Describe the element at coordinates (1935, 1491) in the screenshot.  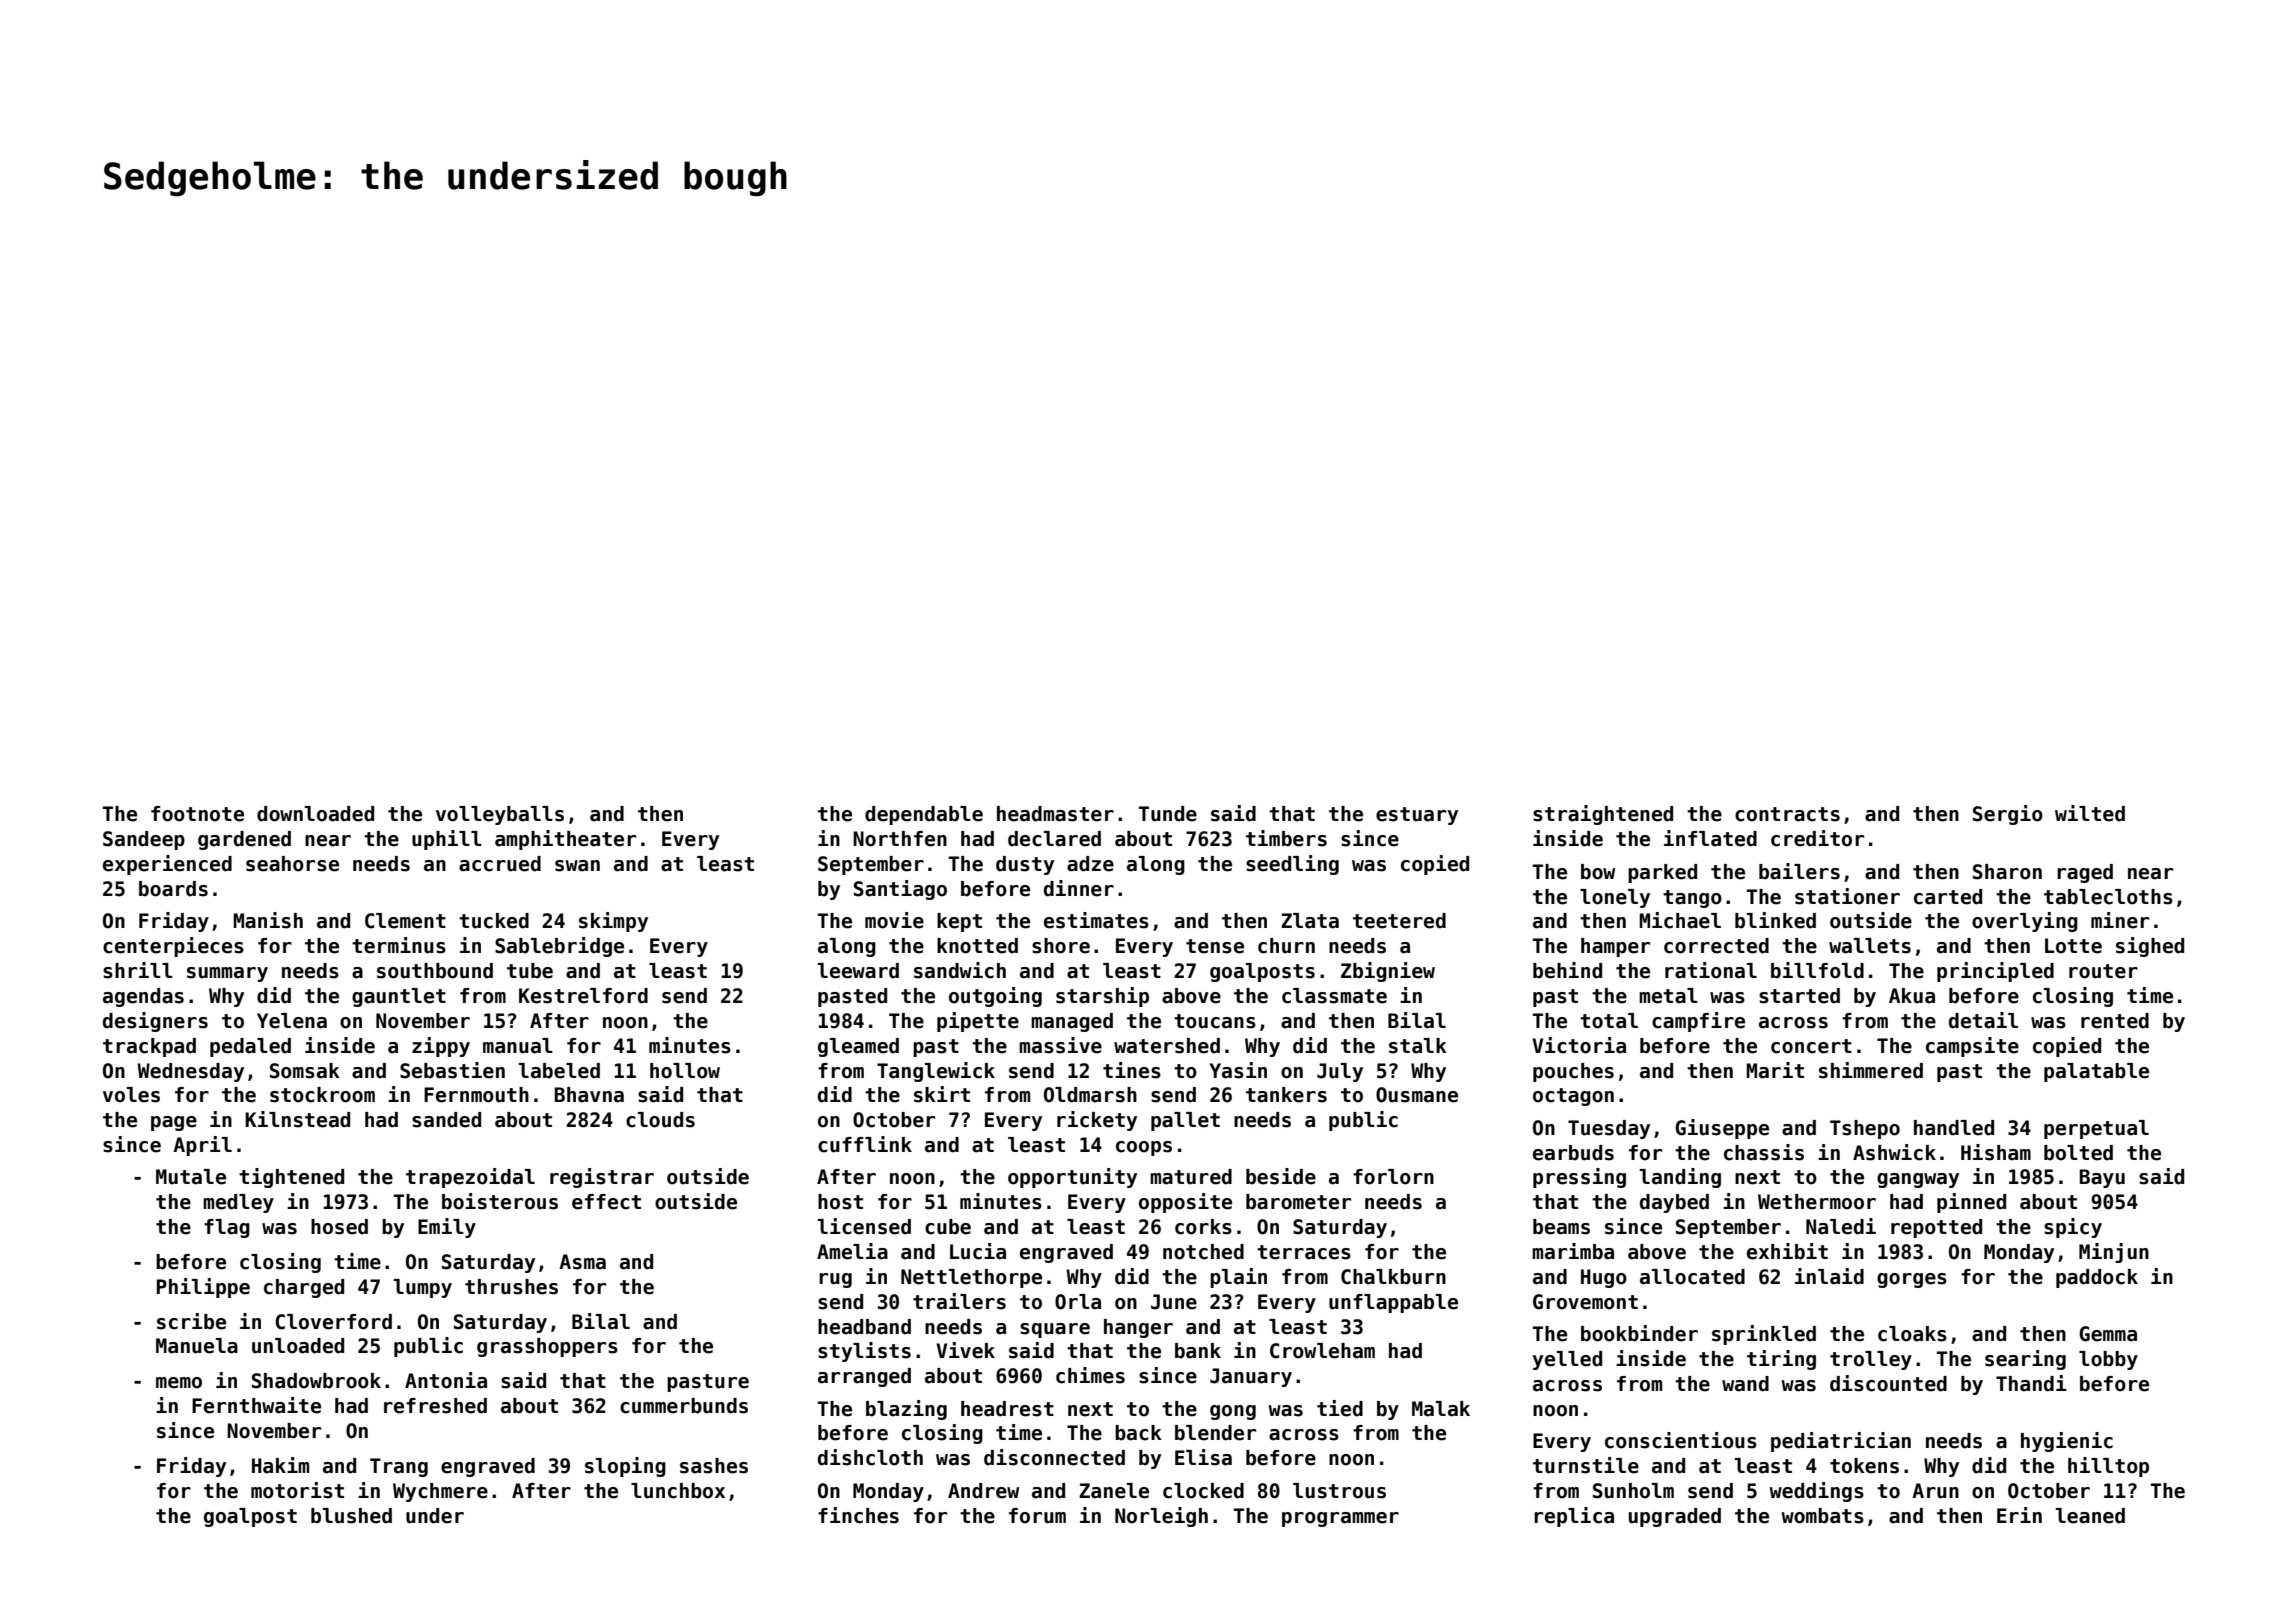
I see `Arun` at that location.
